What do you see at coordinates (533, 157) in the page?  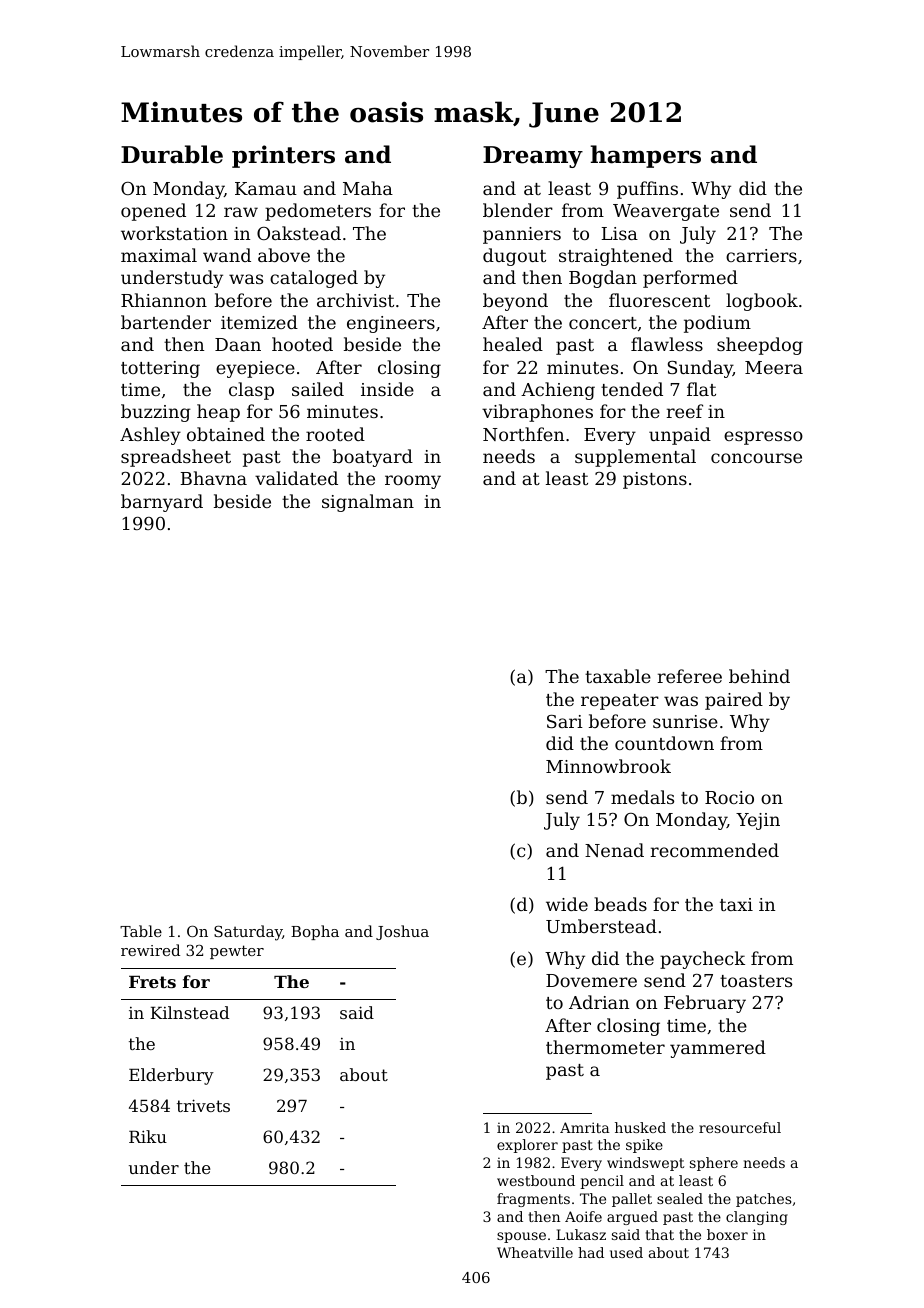 I see `Dreamy` at bounding box center [533, 157].
